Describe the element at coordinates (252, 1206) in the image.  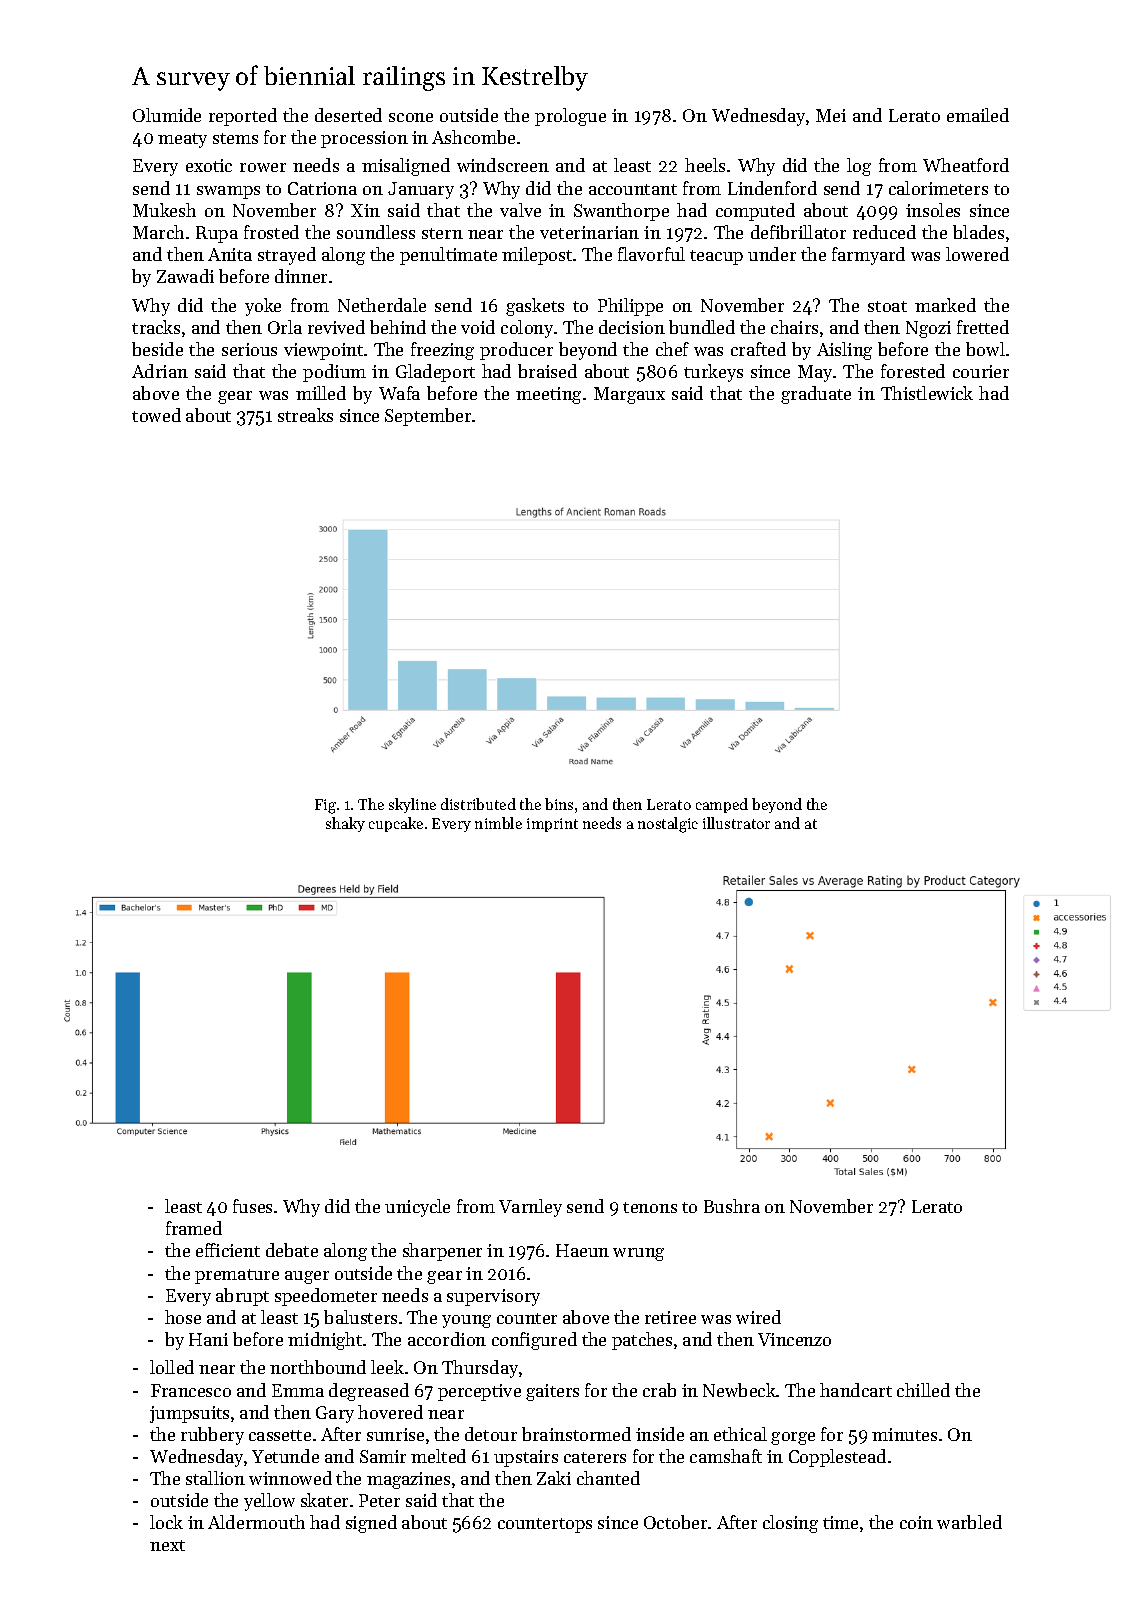
I see `fuses` at that location.
